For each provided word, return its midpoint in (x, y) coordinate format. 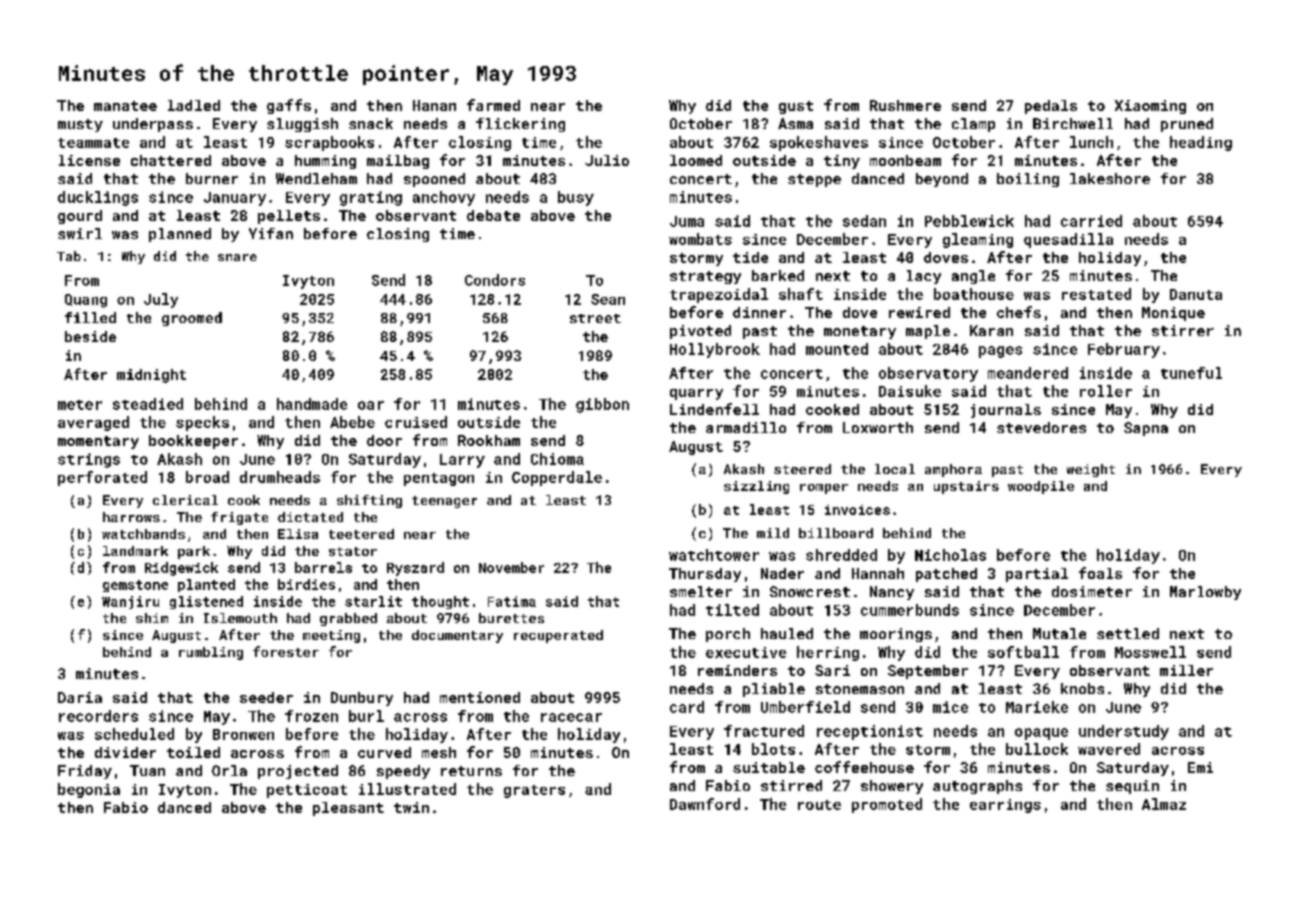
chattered (171, 160)
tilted (732, 610)
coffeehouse (864, 767)
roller (1106, 391)
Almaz (1164, 804)
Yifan (271, 233)
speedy (403, 772)
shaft (801, 294)
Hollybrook (715, 350)
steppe (814, 180)
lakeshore (1110, 178)
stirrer (1183, 330)
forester (286, 651)
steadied (148, 404)
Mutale (1059, 633)
